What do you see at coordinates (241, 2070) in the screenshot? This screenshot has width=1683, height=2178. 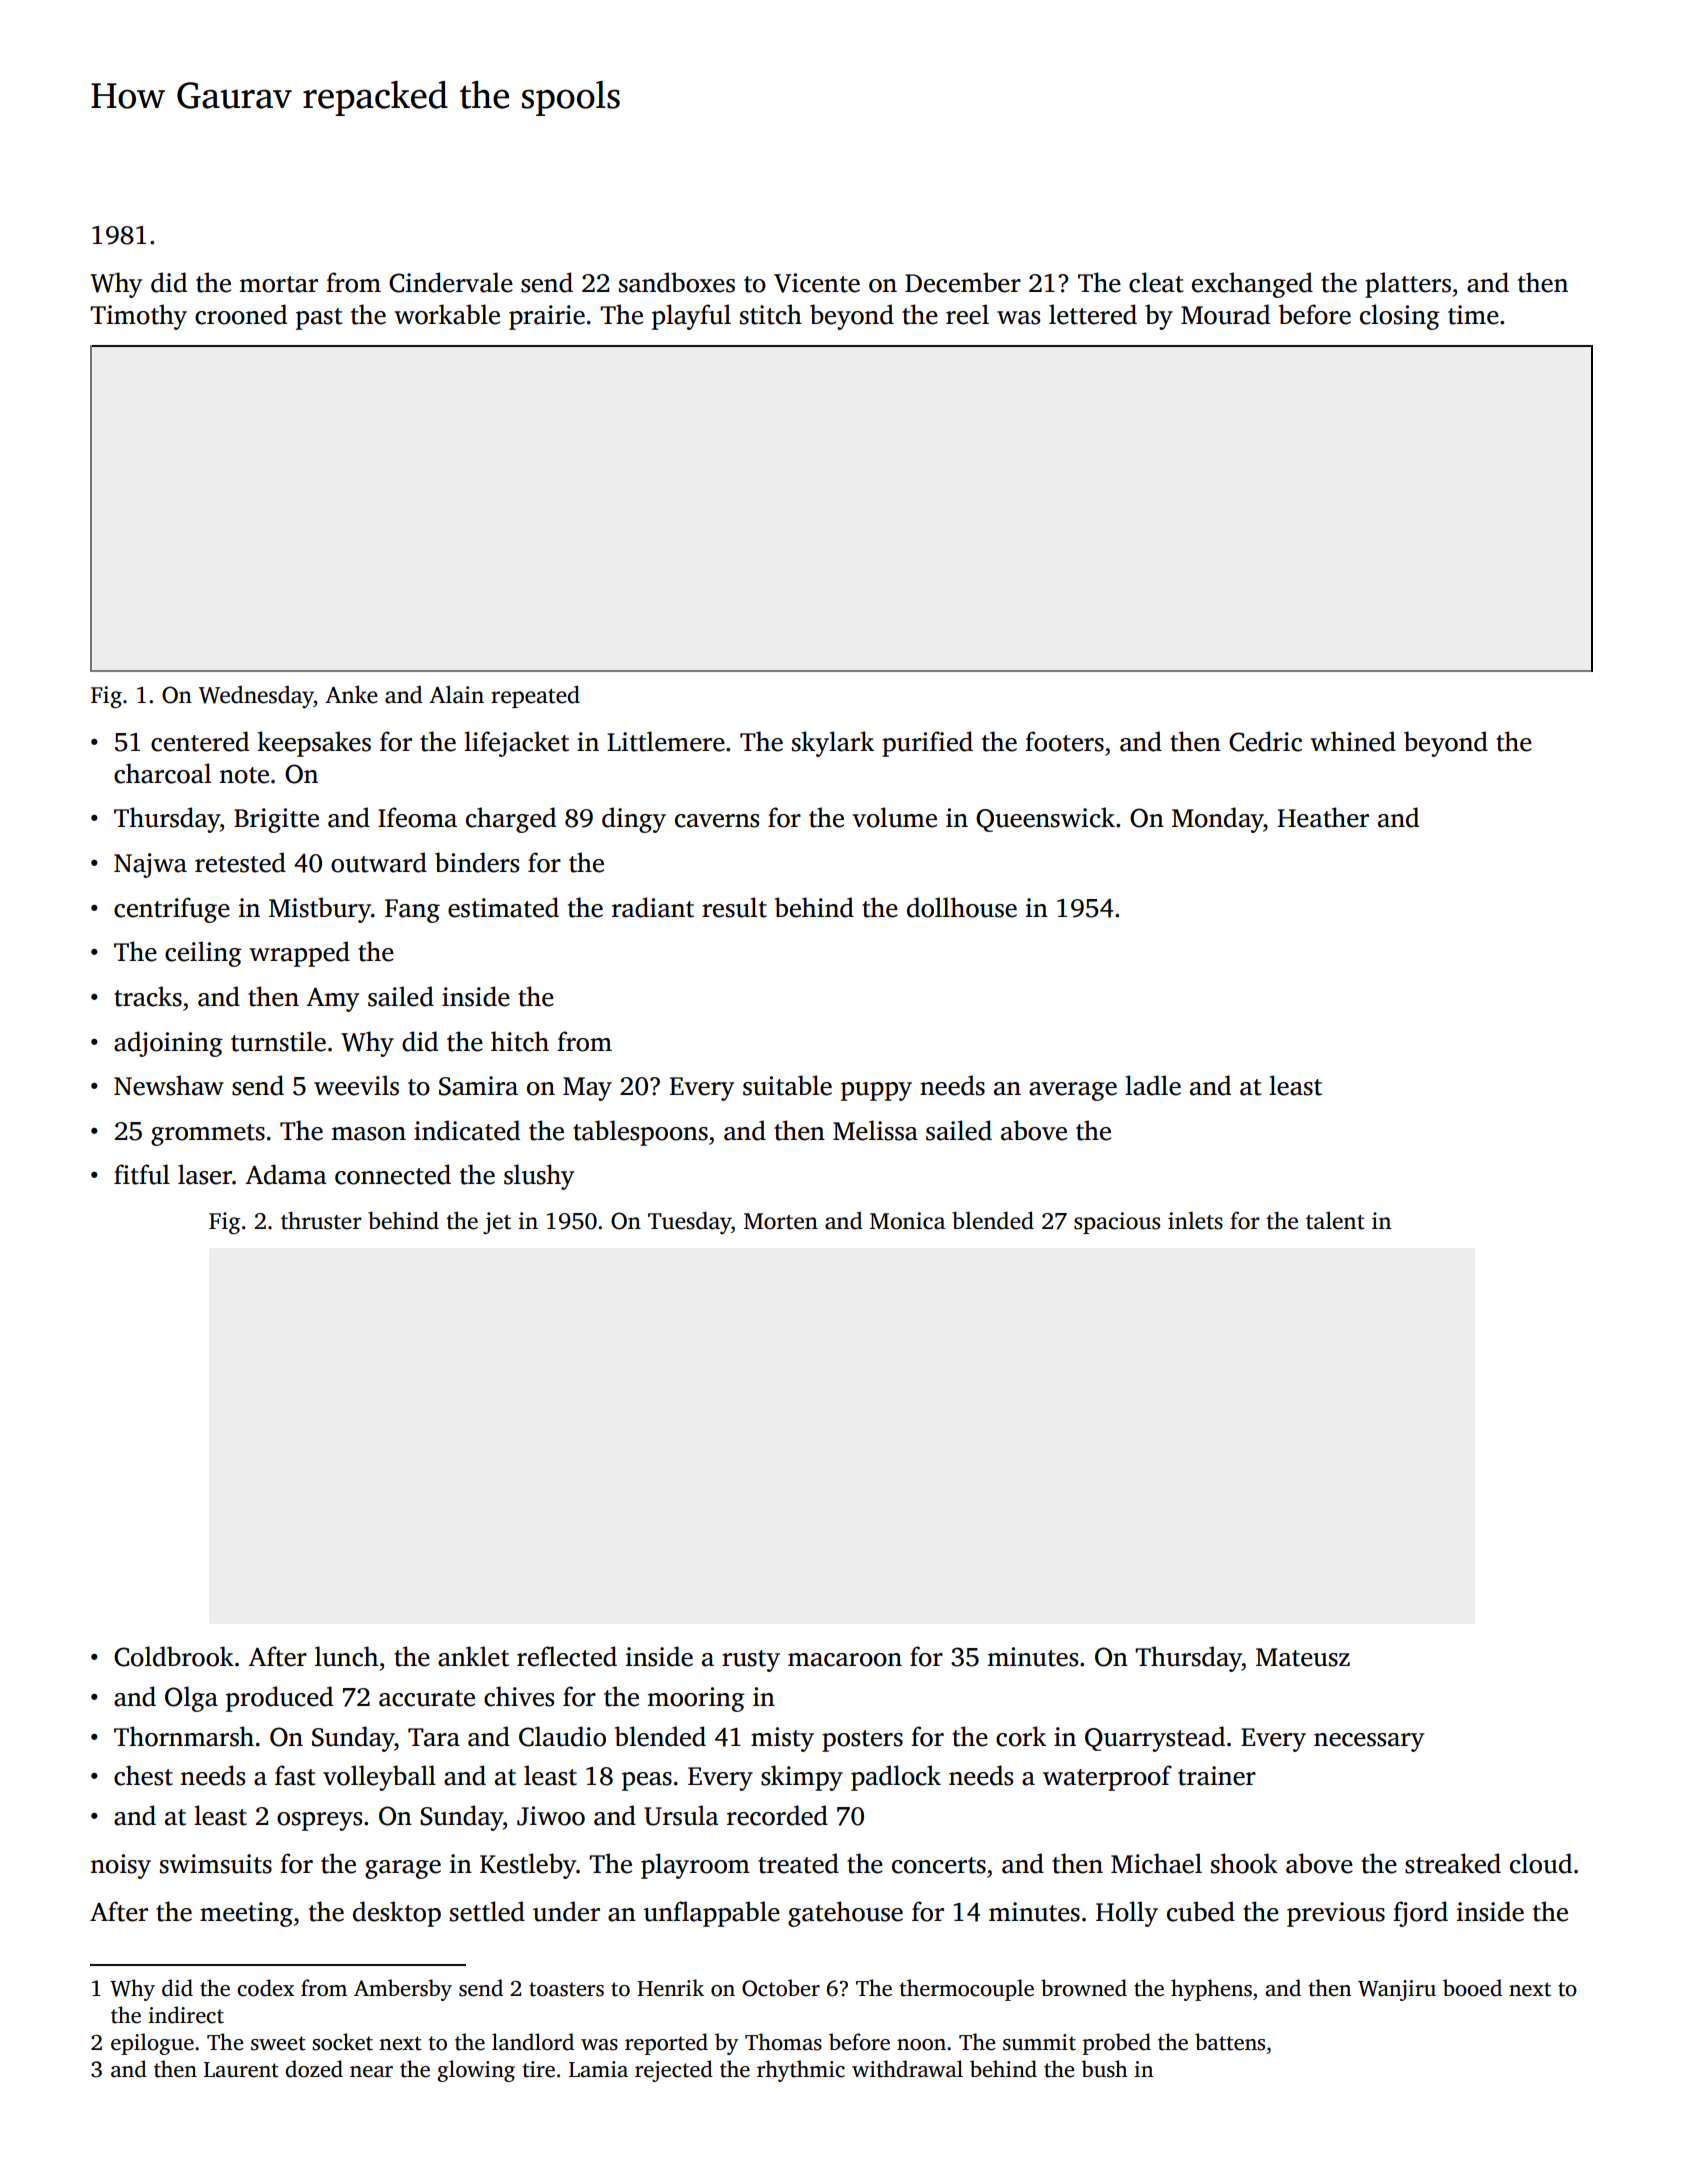 I see `Laurent` at bounding box center [241, 2070].
